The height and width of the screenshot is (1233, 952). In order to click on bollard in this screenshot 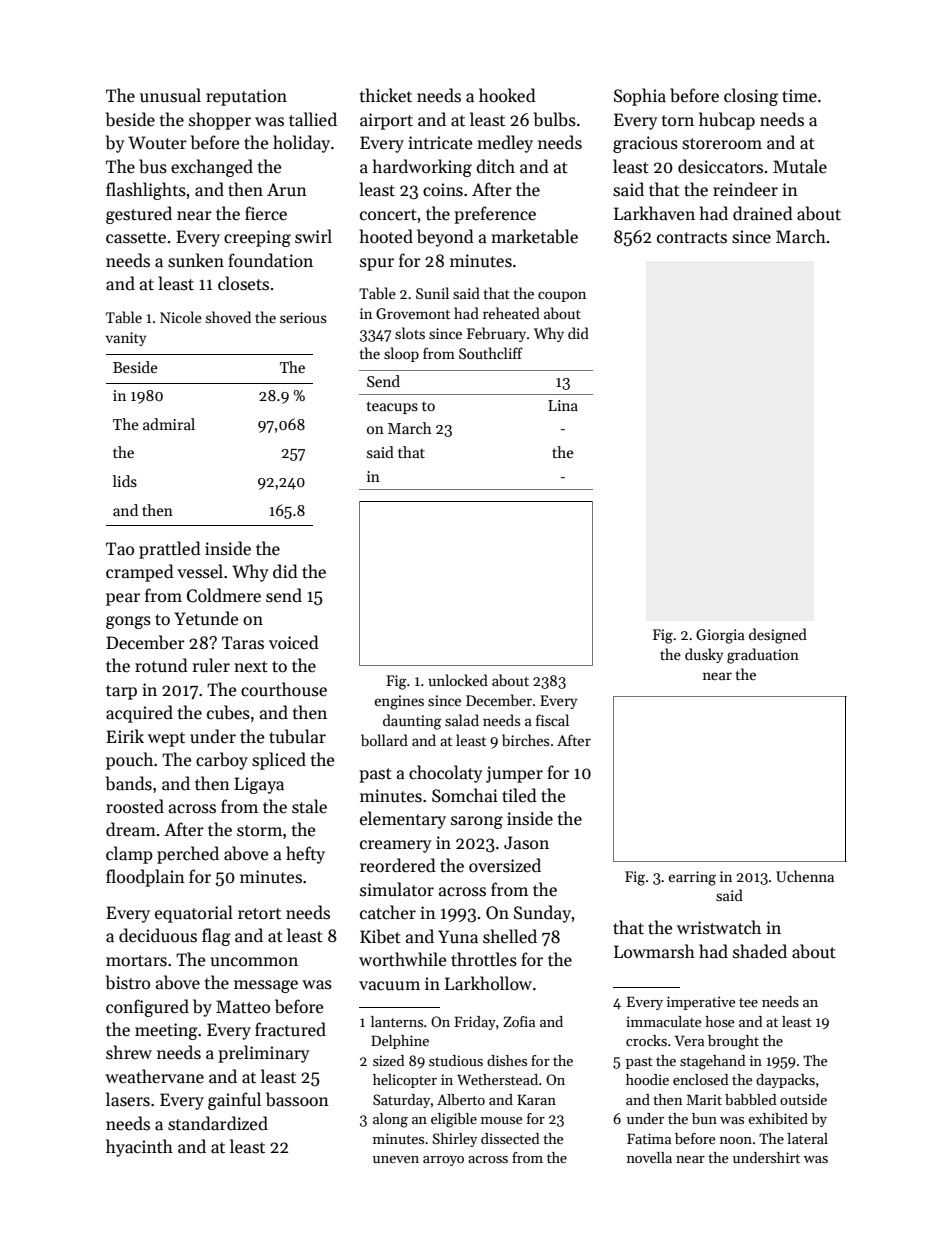, I will do `click(384, 740)`.
